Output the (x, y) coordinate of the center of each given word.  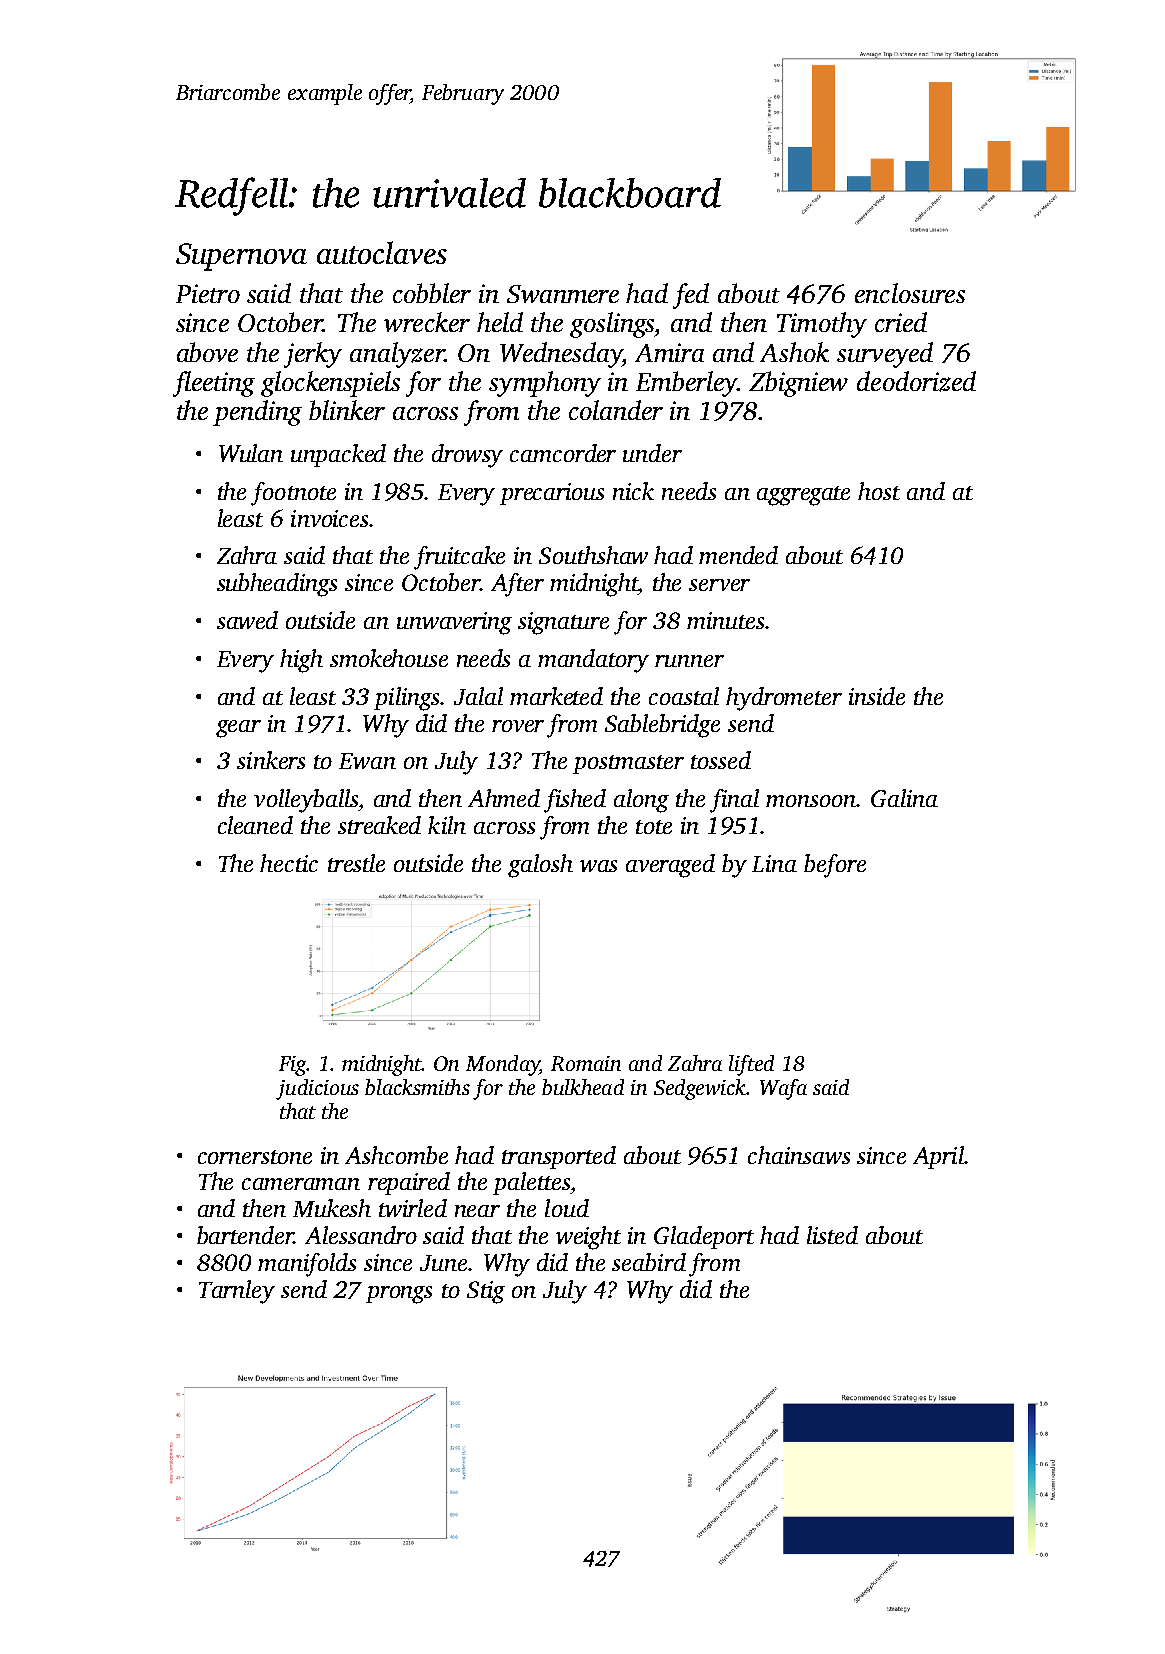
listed (832, 1235)
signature (563, 623)
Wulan (251, 453)
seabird (649, 1262)
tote (654, 827)
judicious (317, 1089)
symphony (545, 384)
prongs (399, 1295)
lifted (751, 1065)
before (835, 866)
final (734, 801)
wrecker (427, 322)
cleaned (255, 825)
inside (877, 696)
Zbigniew (798, 384)
